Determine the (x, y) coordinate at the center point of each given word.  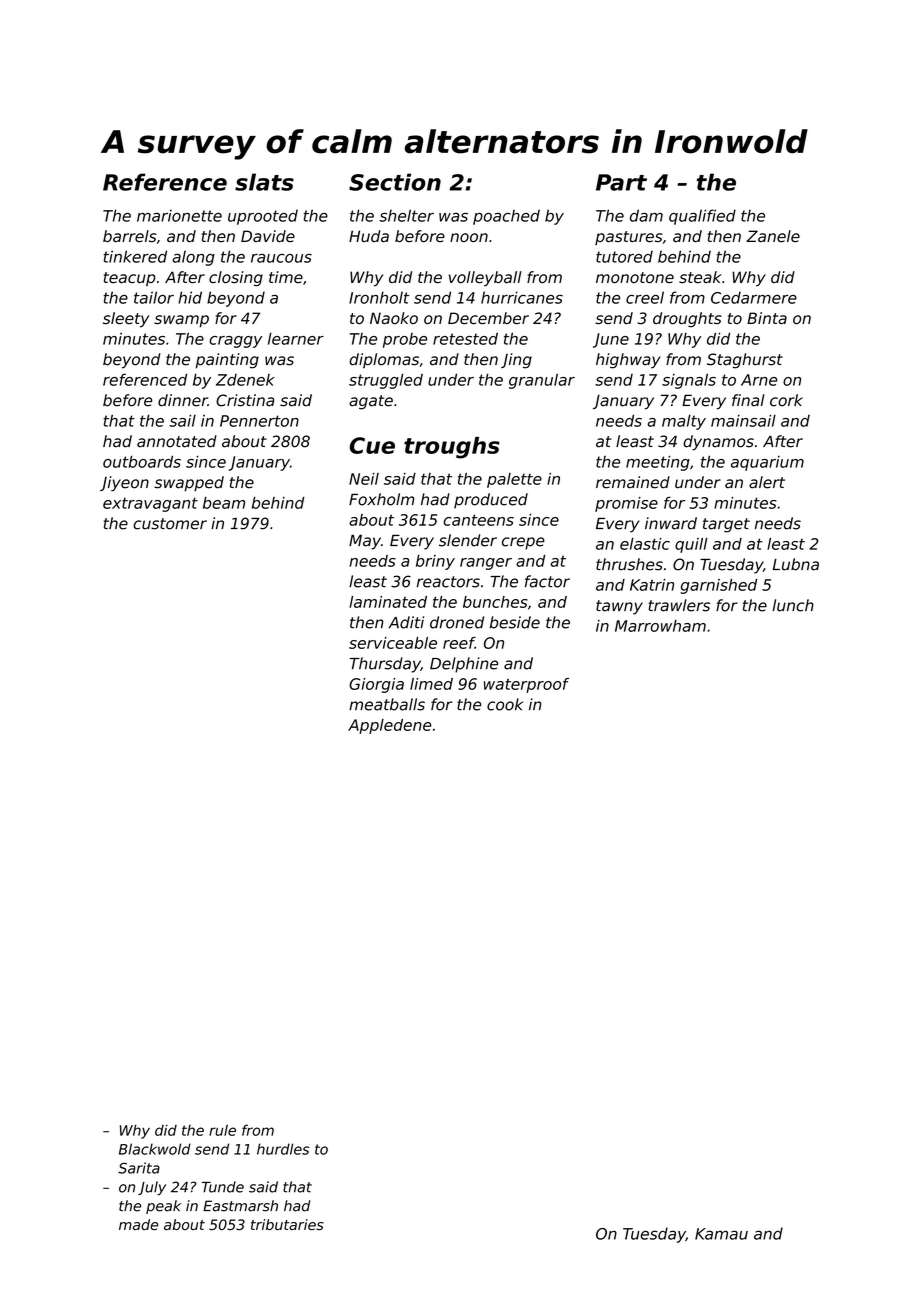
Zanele (773, 236)
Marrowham (660, 626)
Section (395, 182)
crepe (523, 543)
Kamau (721, 1234)
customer (170, 524)
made (138, 1224)
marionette (179, 216)
